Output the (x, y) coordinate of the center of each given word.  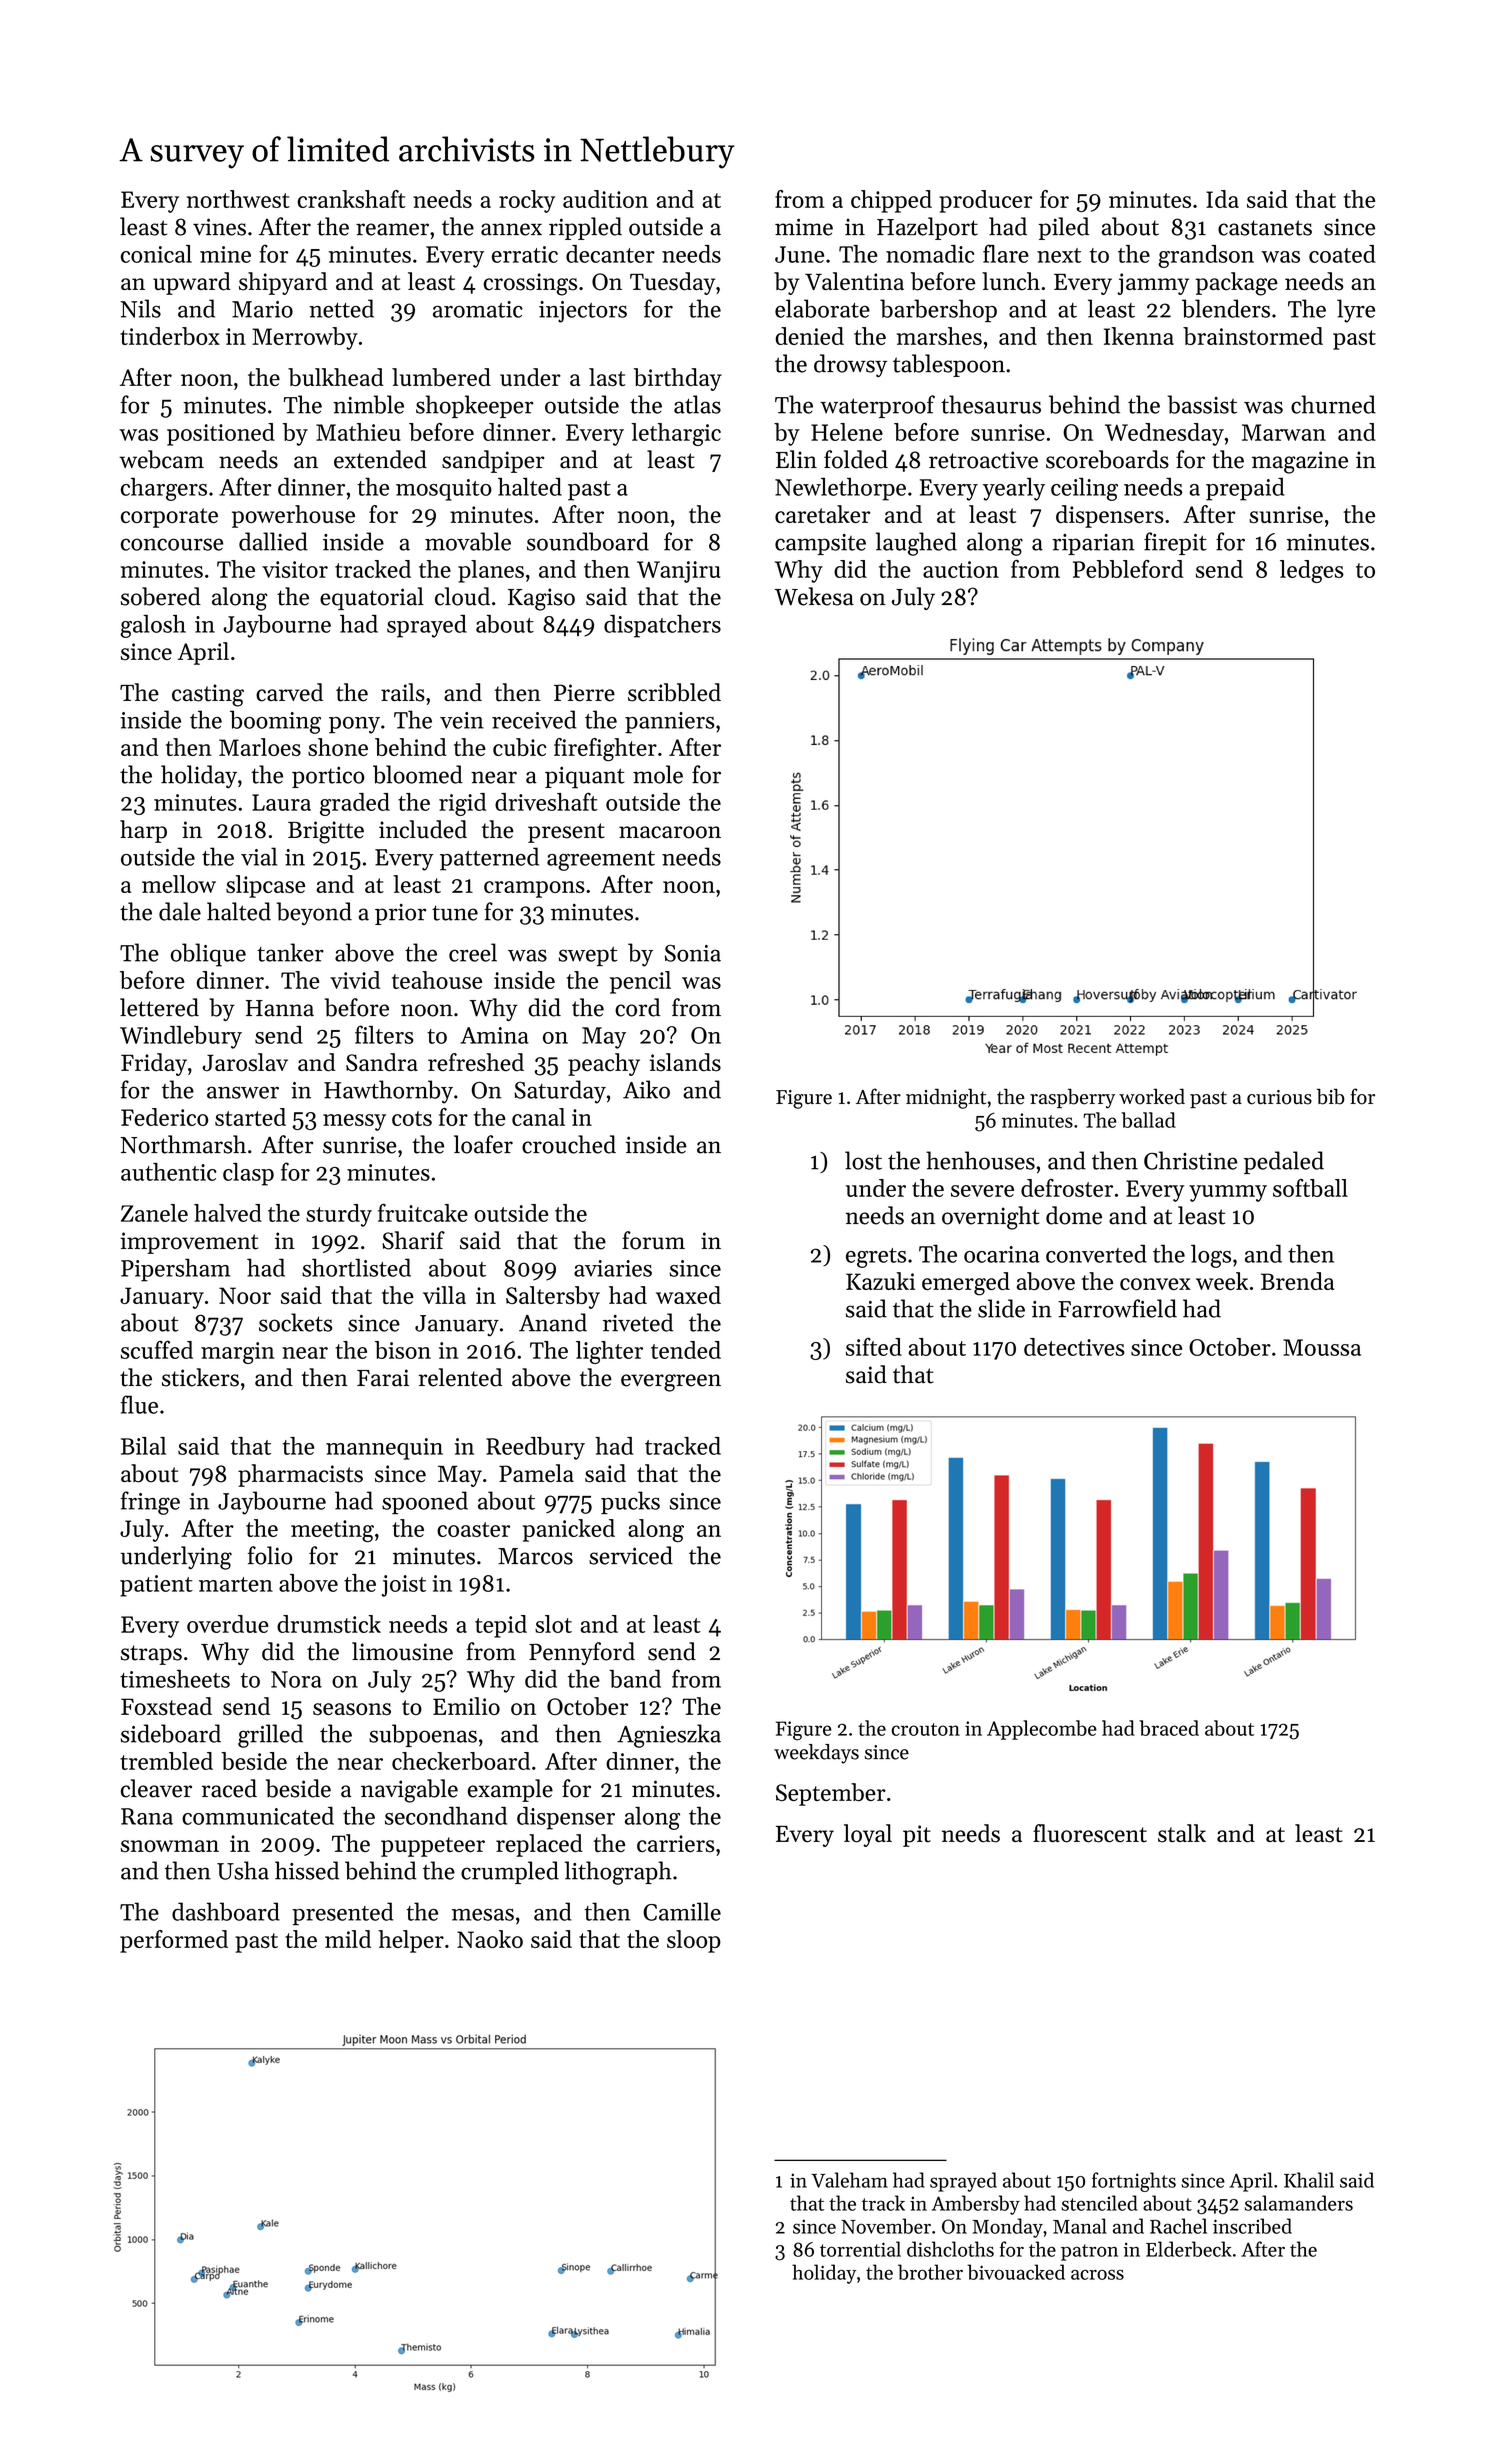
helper (411, 1941)
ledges (1312, 571)
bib (1331, 1097)
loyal (868, 1835)
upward (192, 283)
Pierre (584, 693)
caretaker (822, 514)
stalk (1182, 1833)
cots (412, 1118)
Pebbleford (1128, 569)
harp (143, 831)
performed (174, 1941)
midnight (946, 1098)
